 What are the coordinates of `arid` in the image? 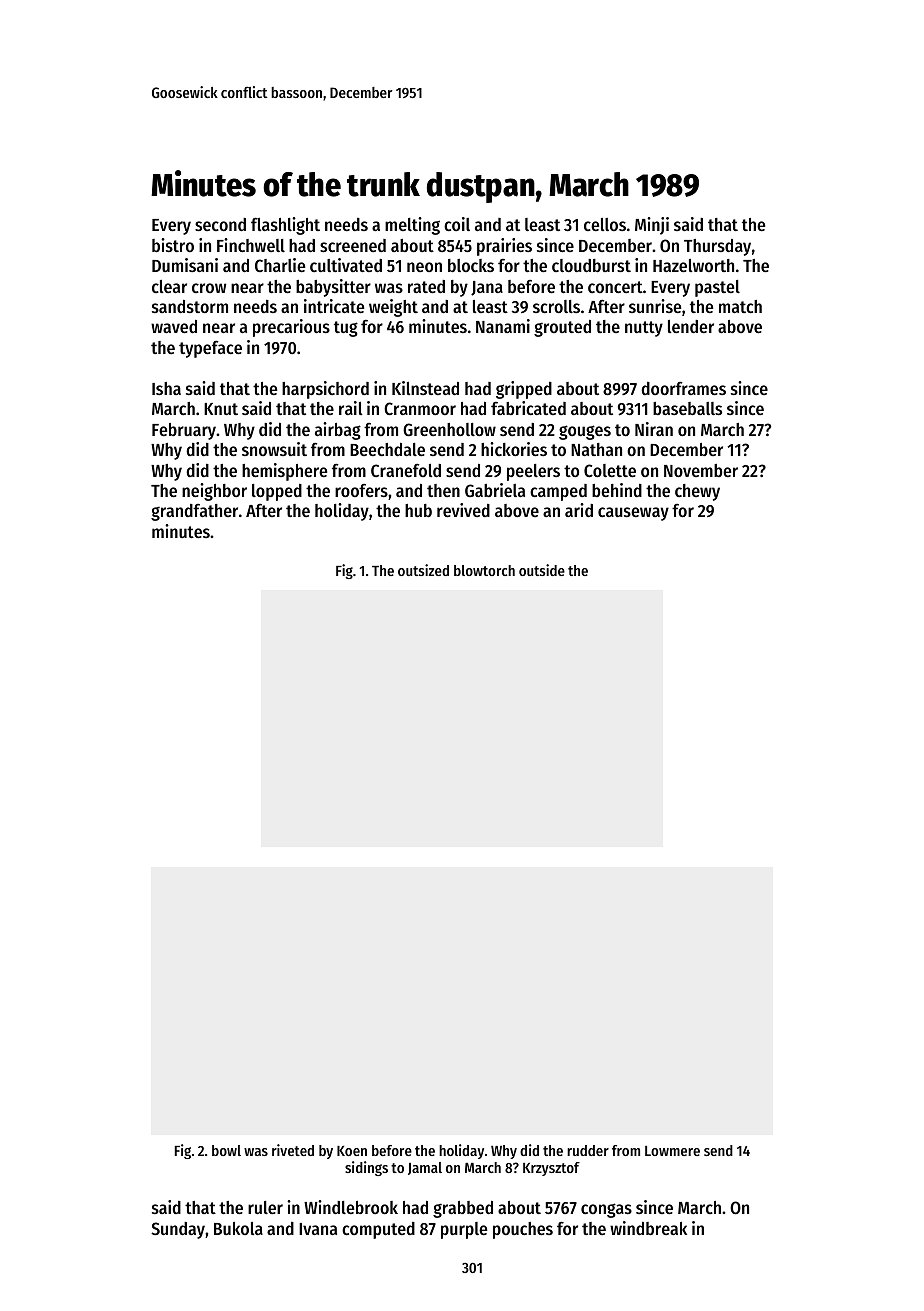 It's located at (579, 510).
